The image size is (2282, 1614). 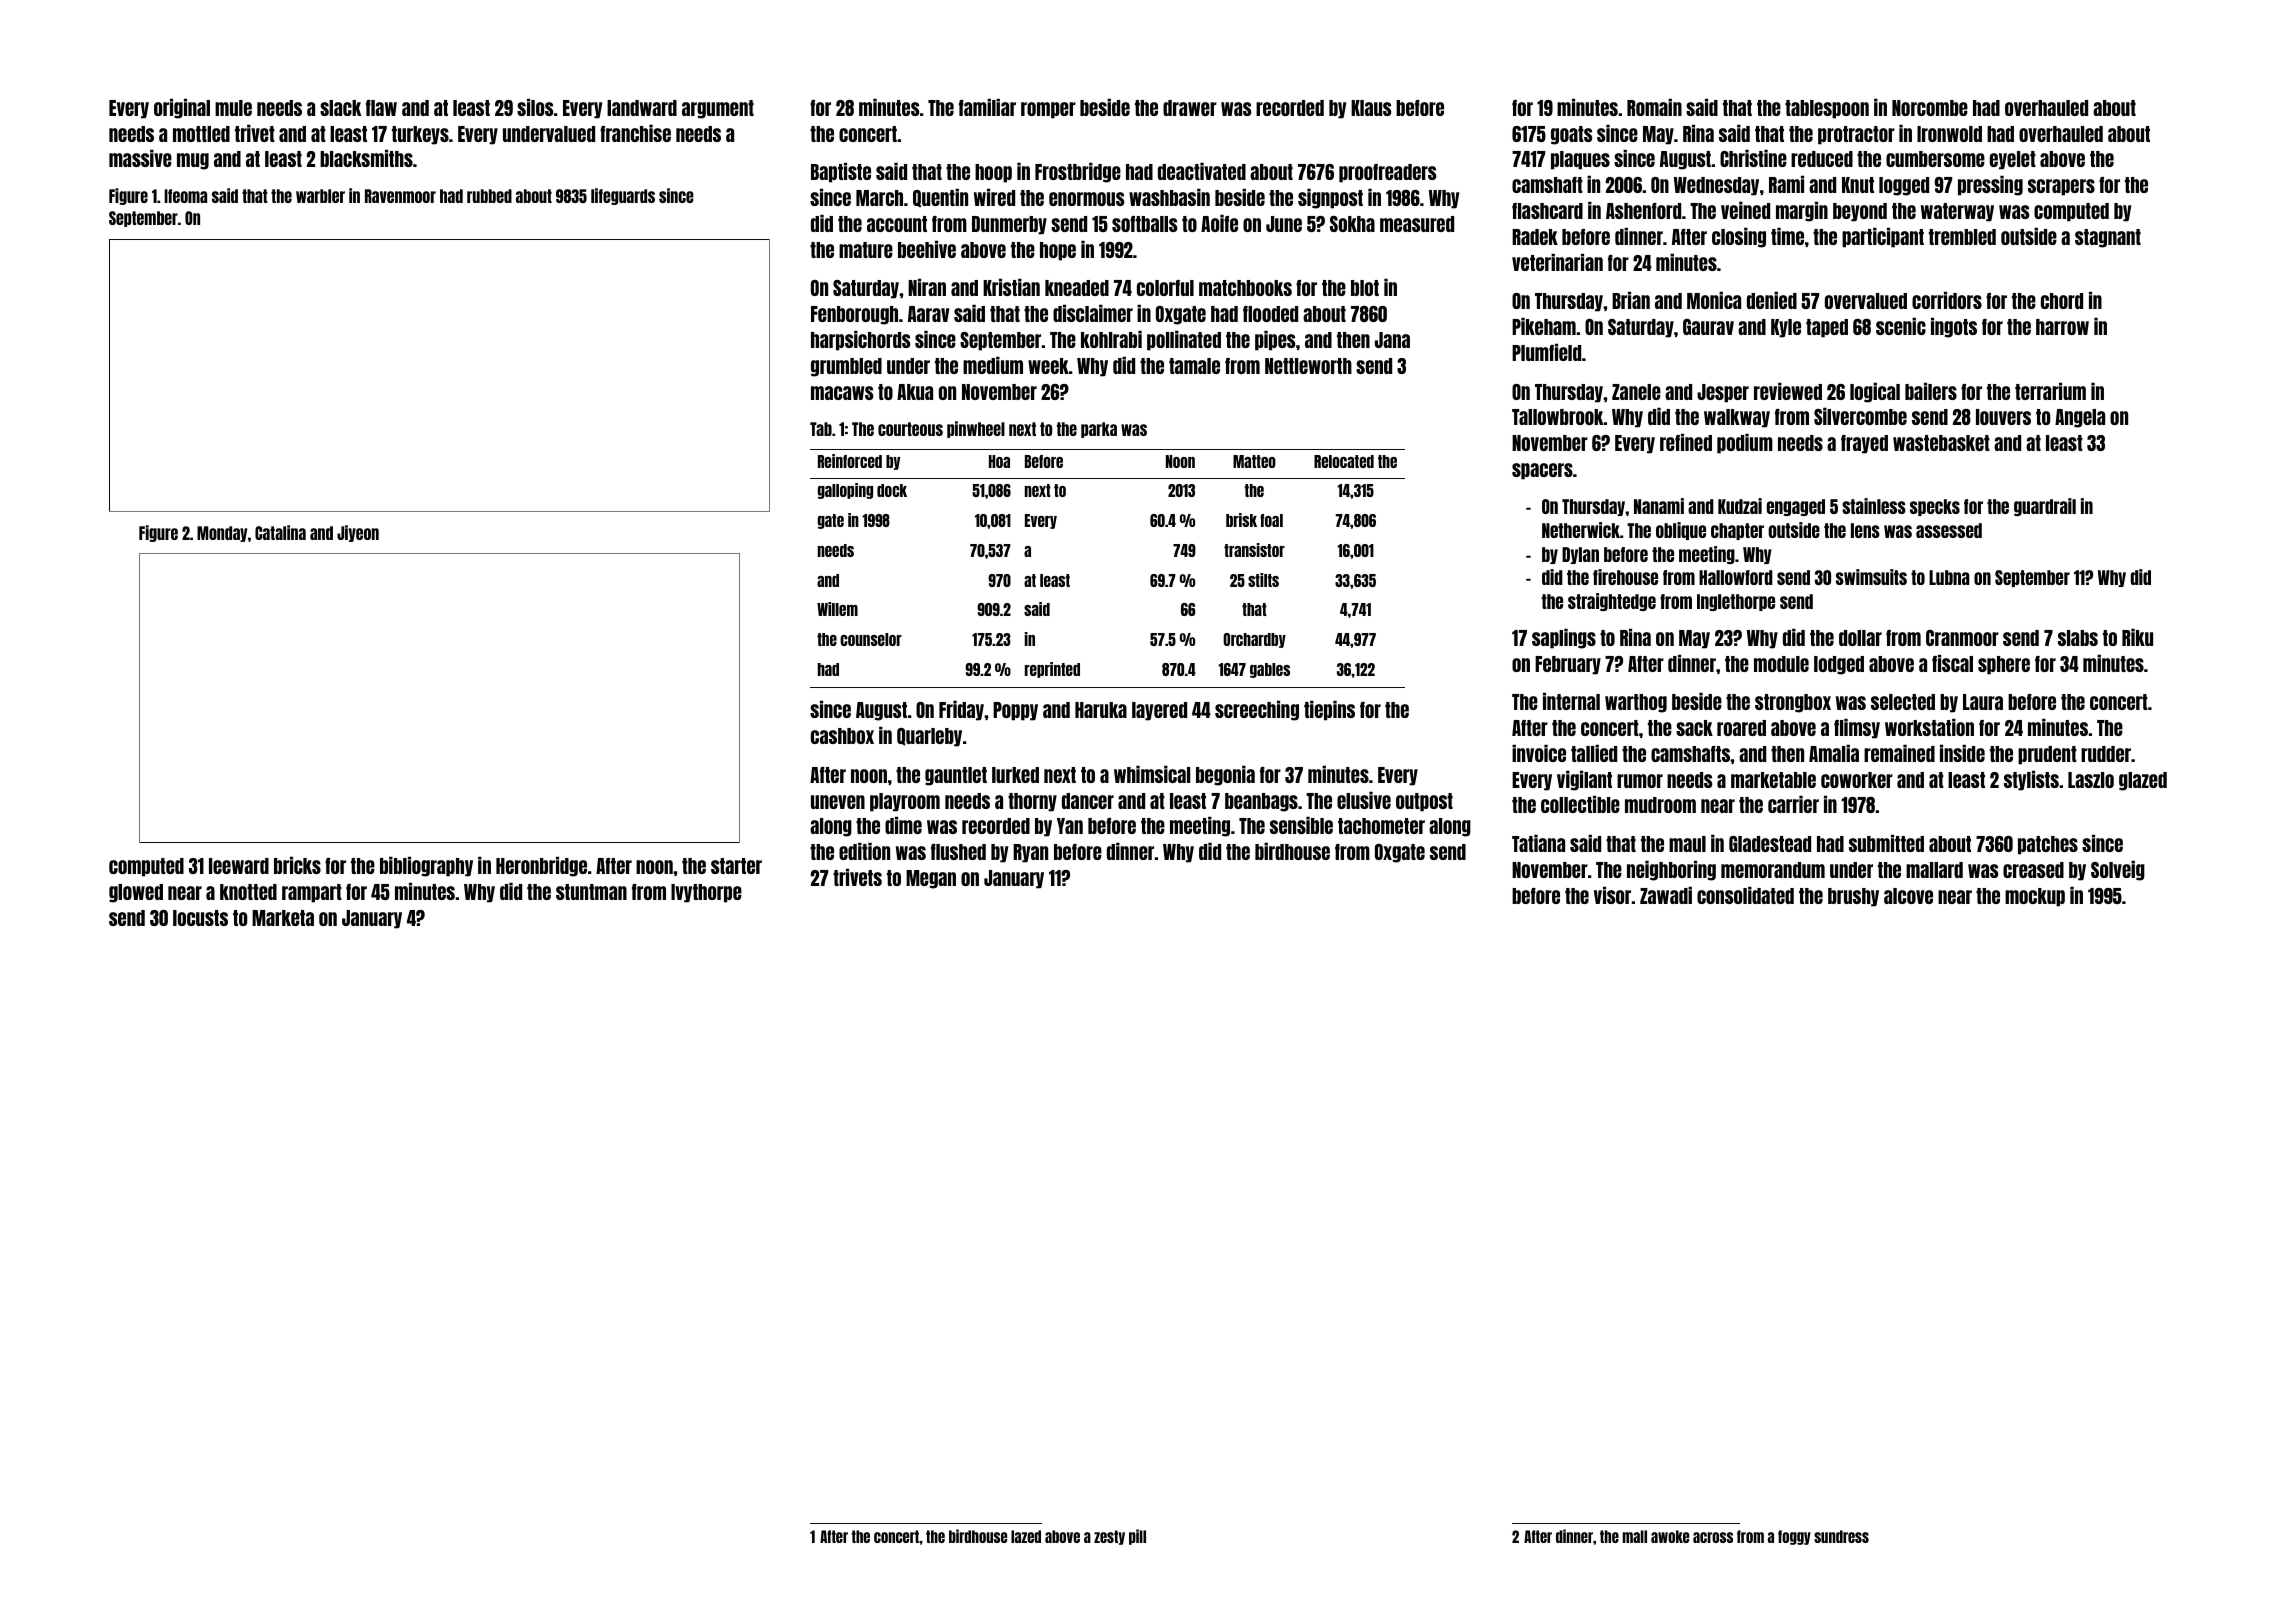 I want to click on Jiyeon, so click(x=358, y=533).
